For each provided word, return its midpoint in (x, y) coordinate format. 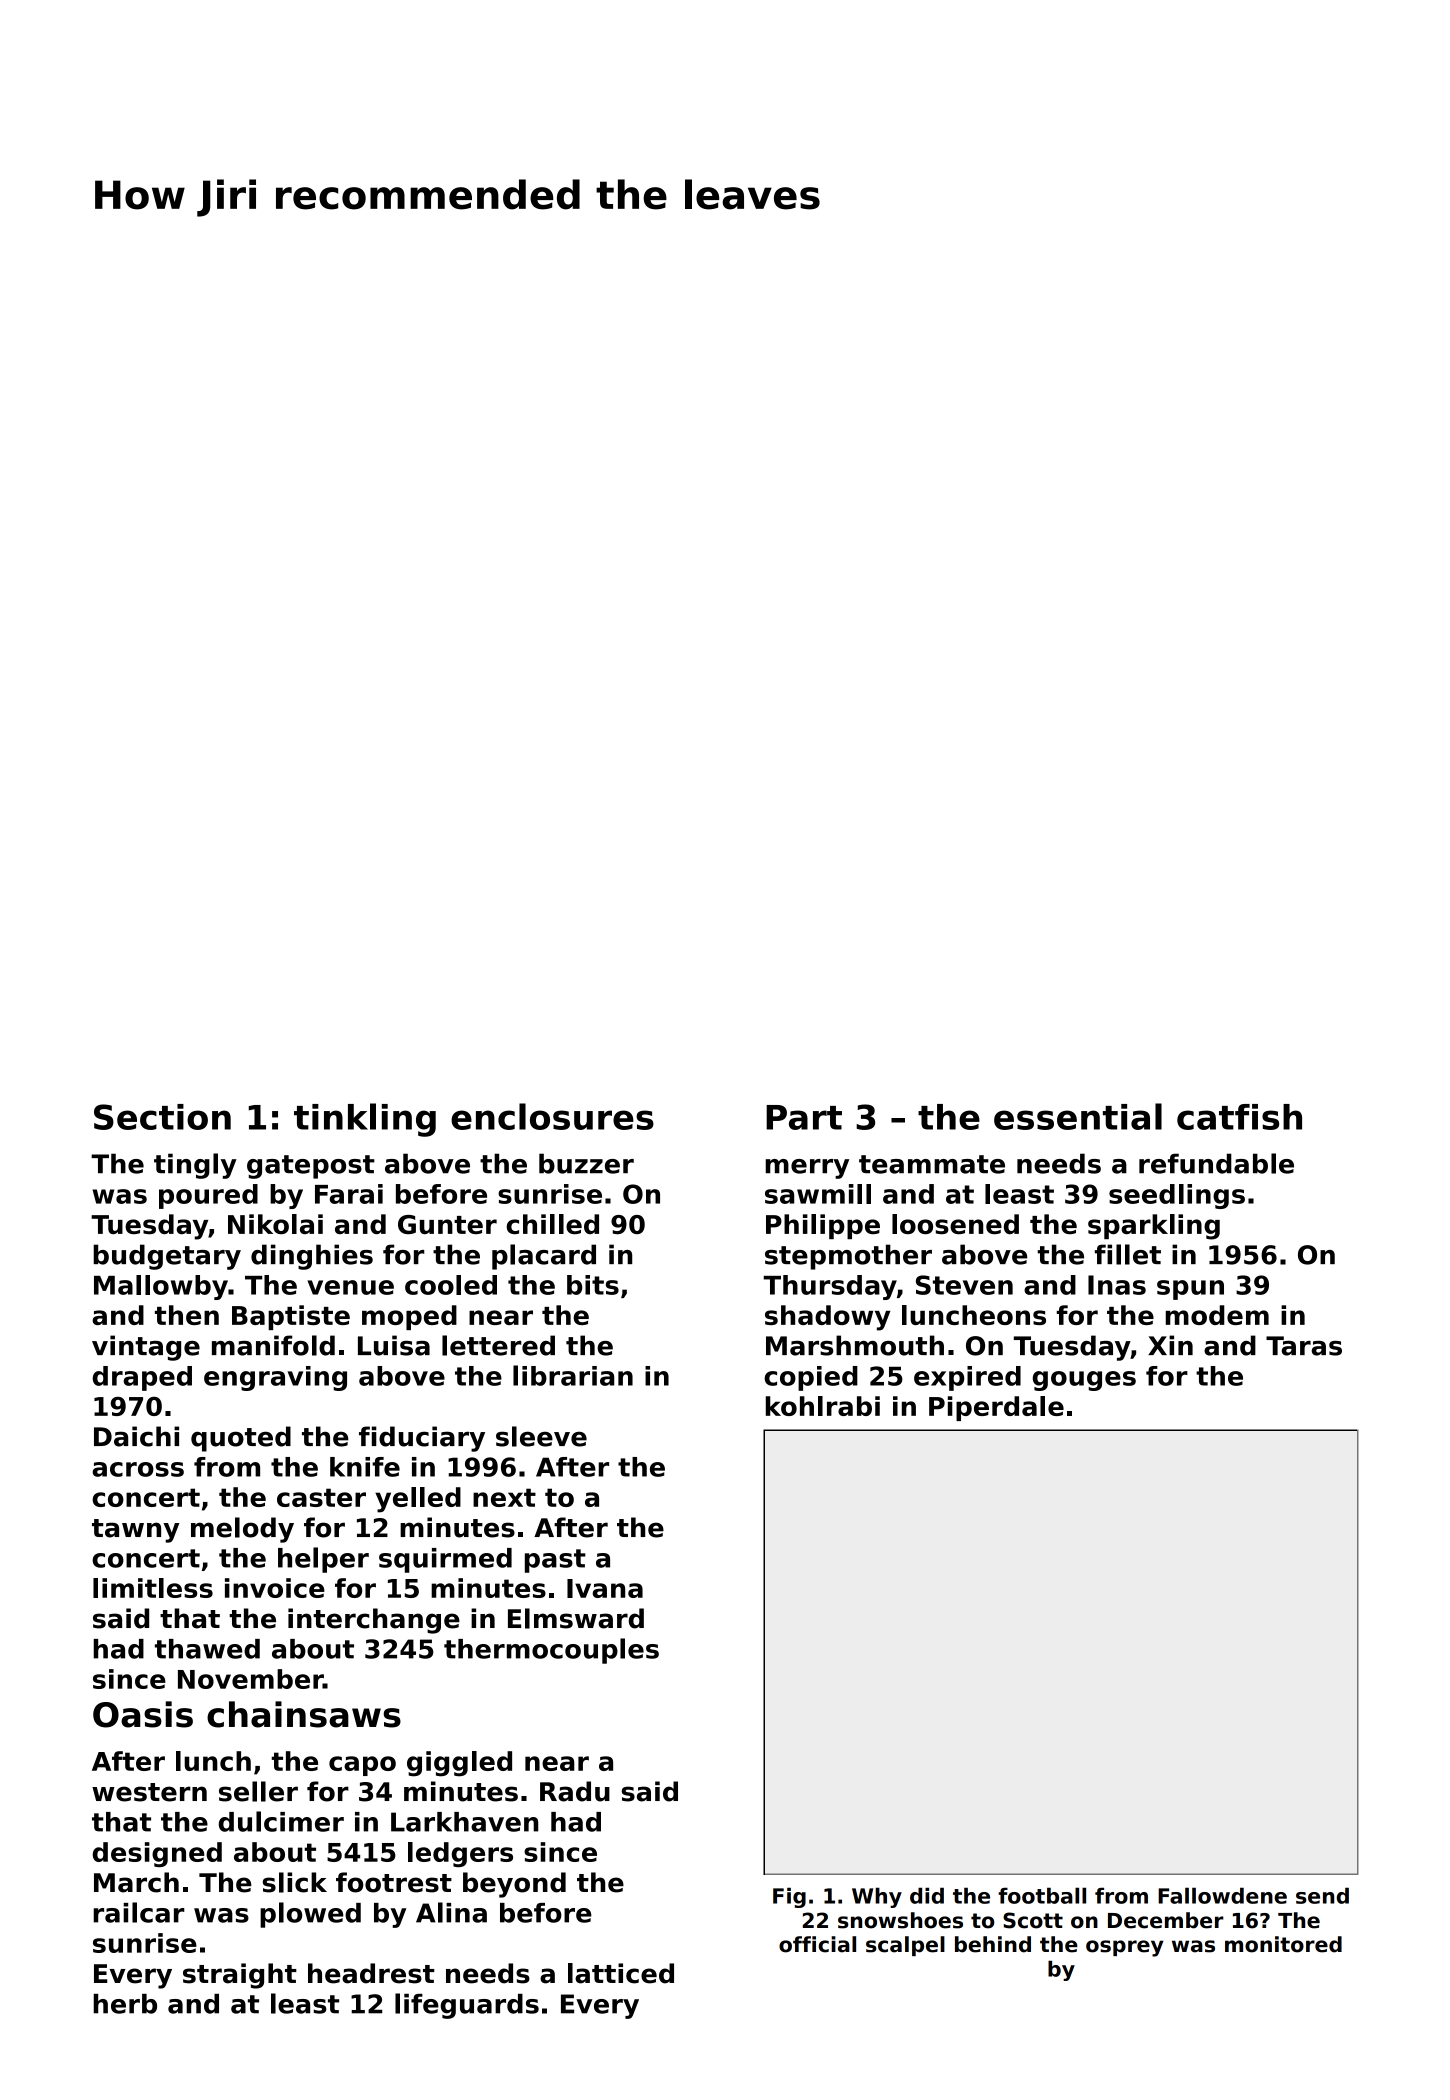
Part (804, 1117)
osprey (1125, 1948)
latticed (621, 1973)
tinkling (365, 1120)
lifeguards (467, 2006)
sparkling (1154, 1227)
